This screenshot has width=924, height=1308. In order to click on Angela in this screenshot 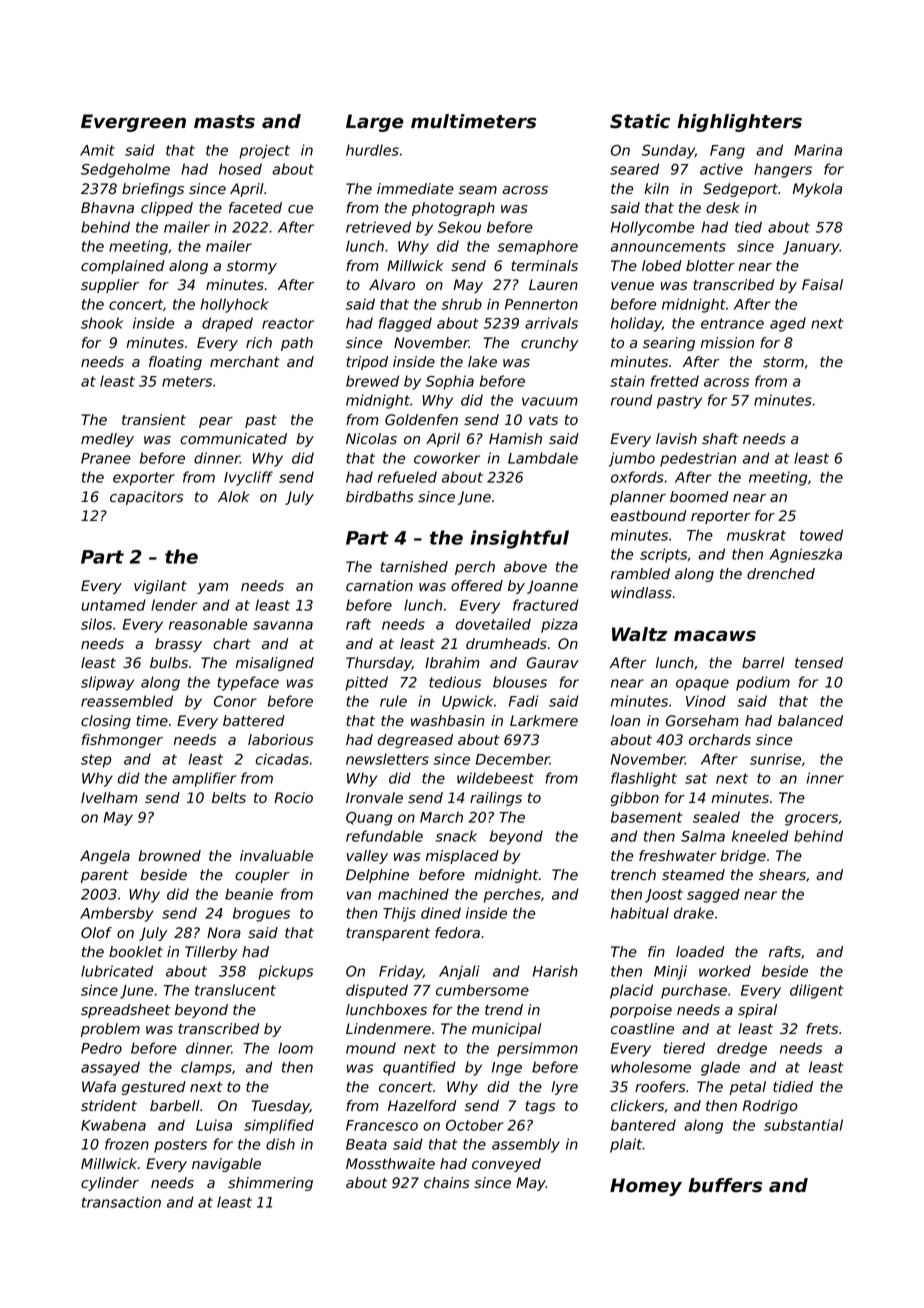, I will do `click(105, 857)`.
